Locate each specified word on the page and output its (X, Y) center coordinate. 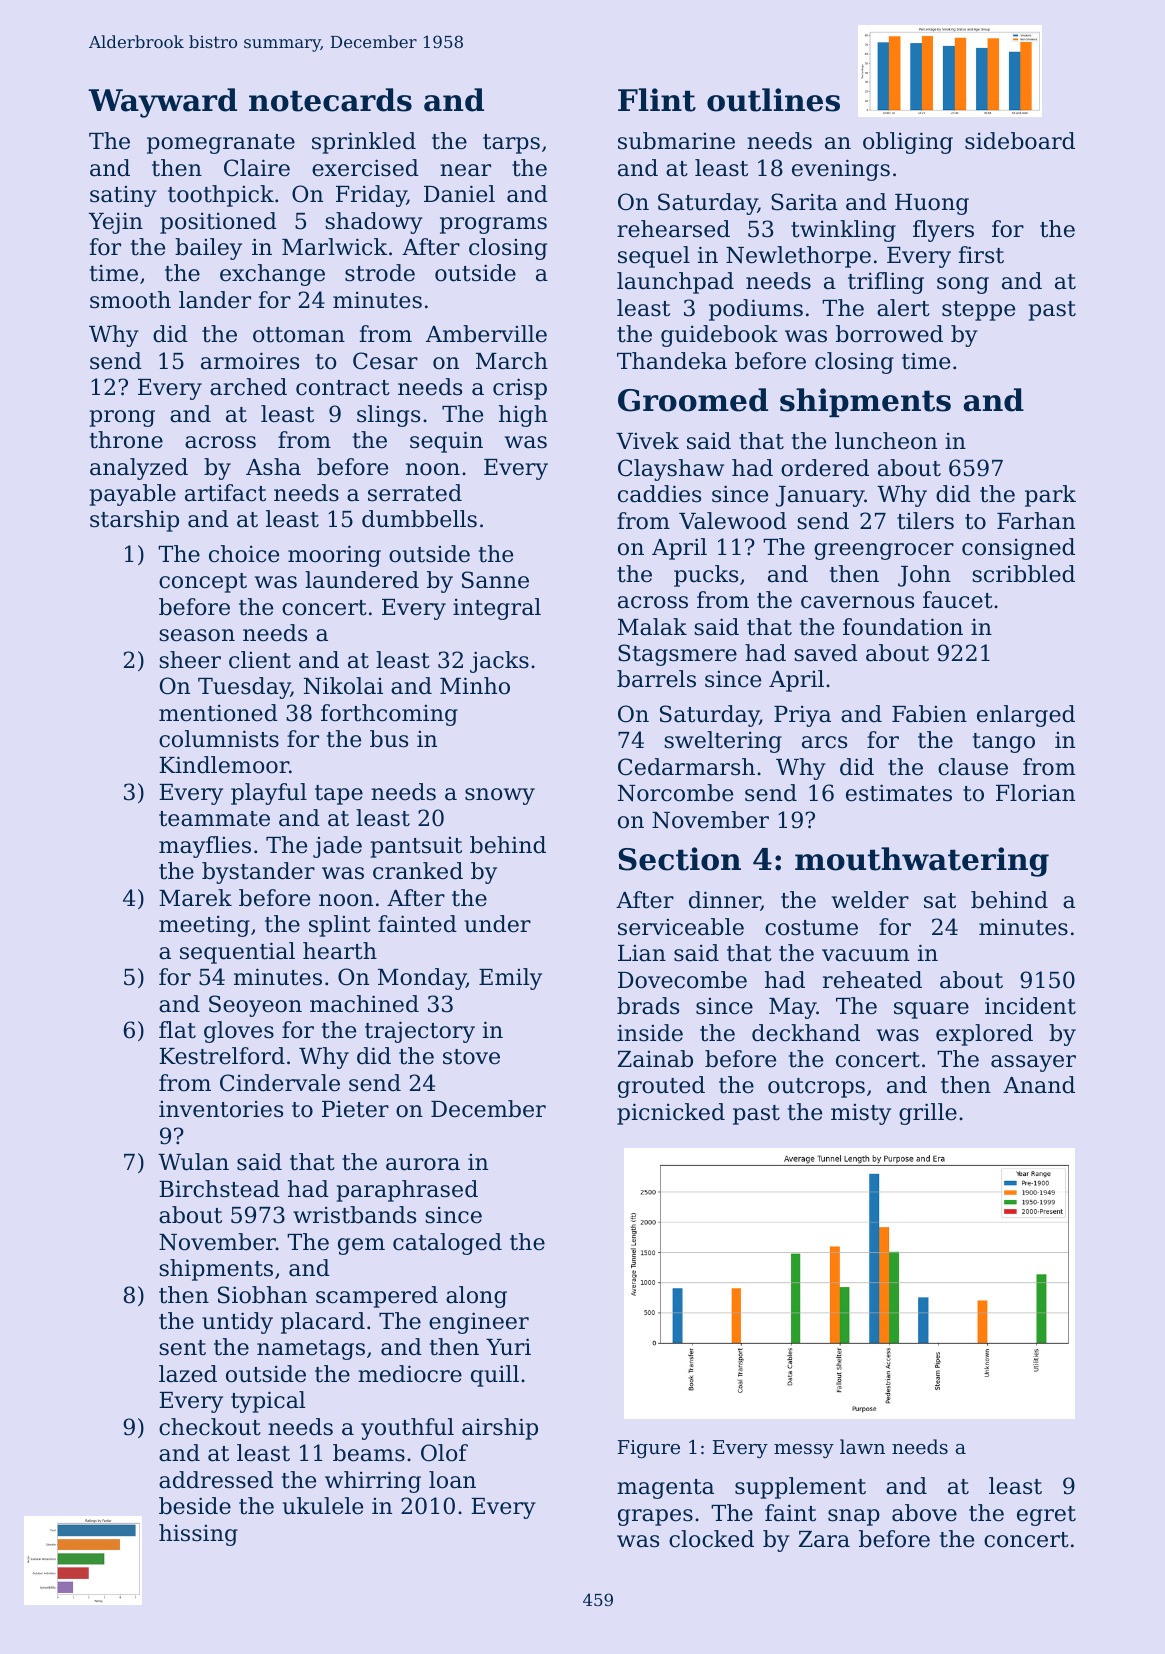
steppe (978, 311)
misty (861, 1114)
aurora (423, 1164)
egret (1046, 1516)
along (476, 1297)
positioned (218, 223)
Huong (932, 204)
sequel (654, 257)
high (523, 416)
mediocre (410, 1374)
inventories (221, 1109)
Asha (273, 467)
